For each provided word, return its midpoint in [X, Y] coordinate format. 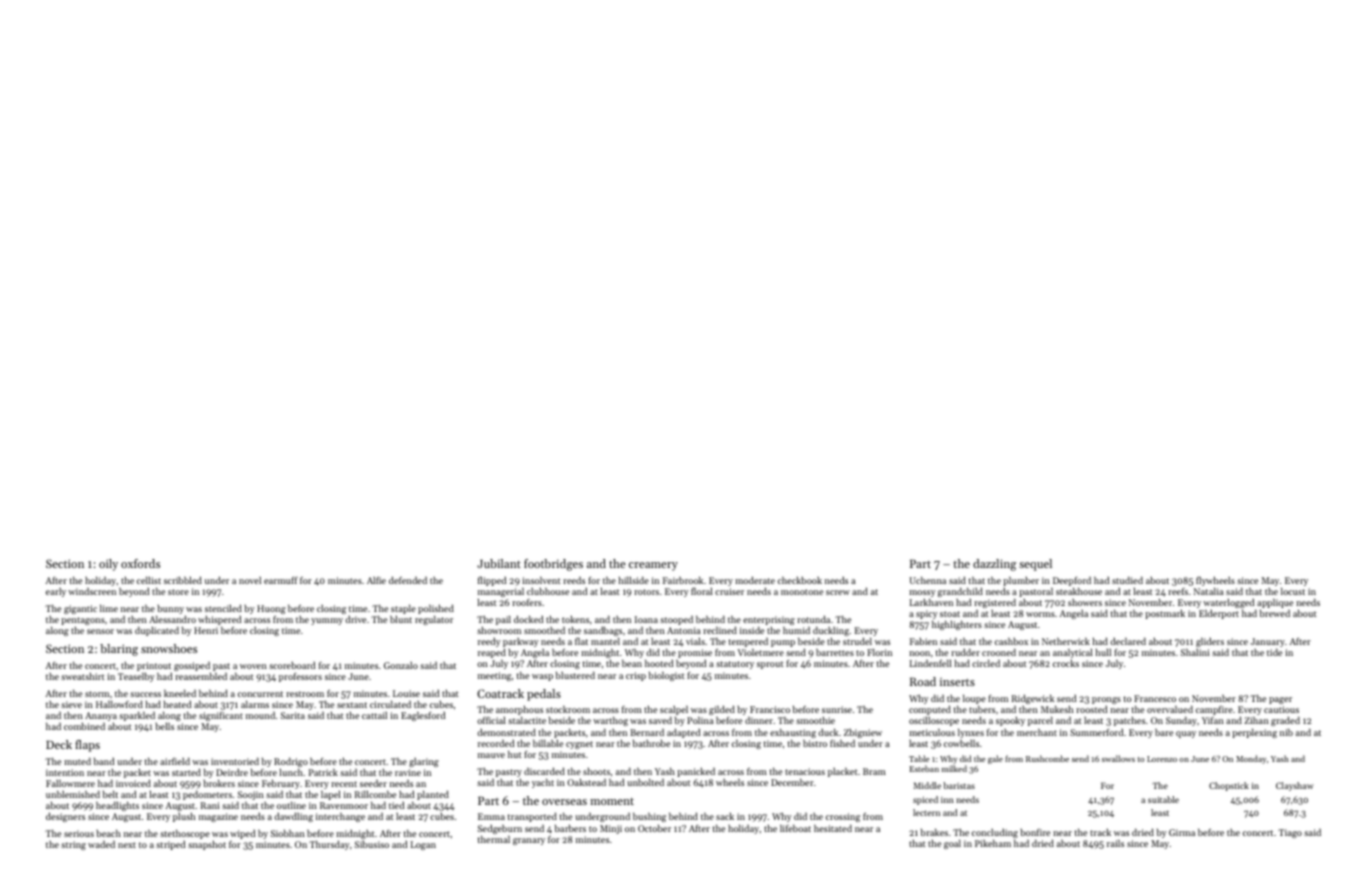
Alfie [376, 580]
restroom [305, 694]
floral [702, 591]
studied [1127, 580]
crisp [636, 676]
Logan [423, 845]
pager [1280, 700]
